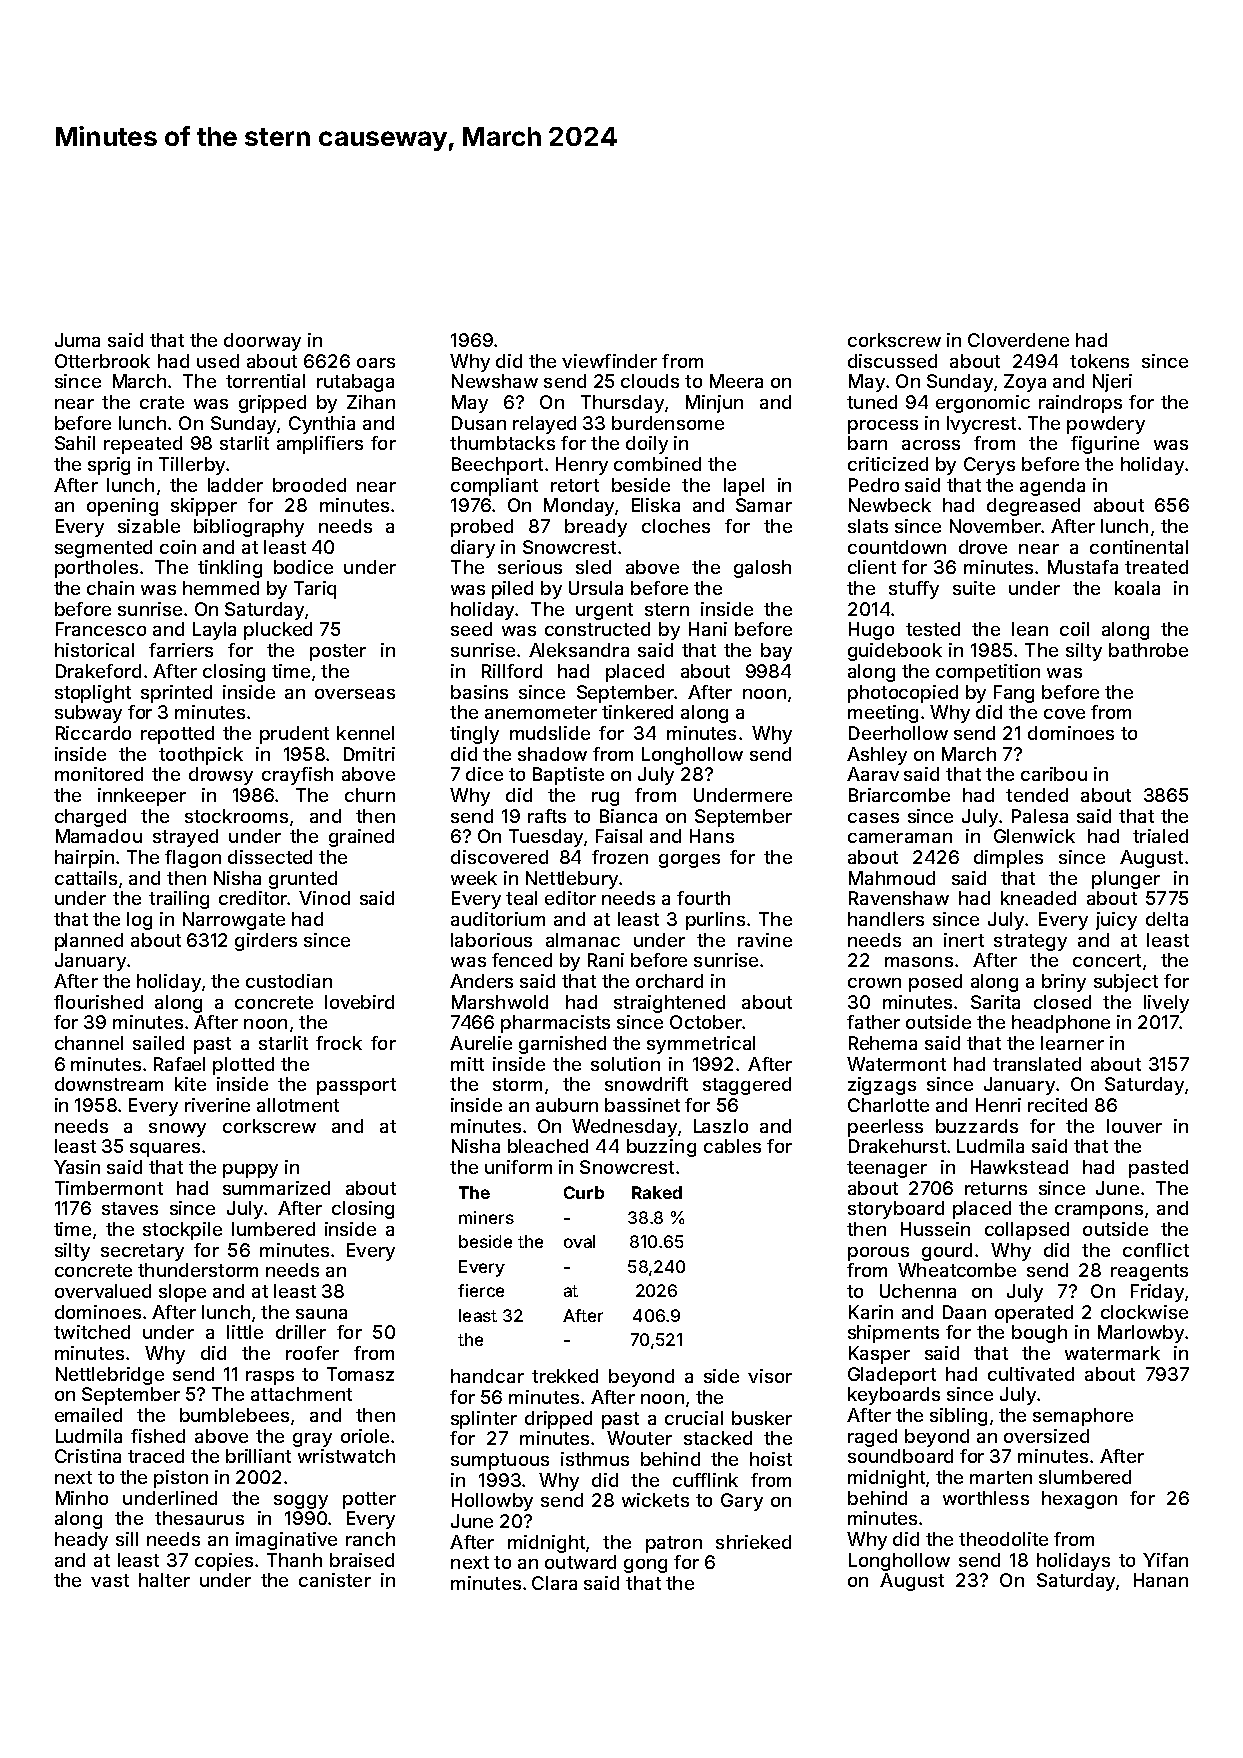 The height and width of the screenshot is (1758, 1243). What do you see at coordinates (708, 629) in the screenshot?
I see `Hani` at bounding box center [708, 629].
